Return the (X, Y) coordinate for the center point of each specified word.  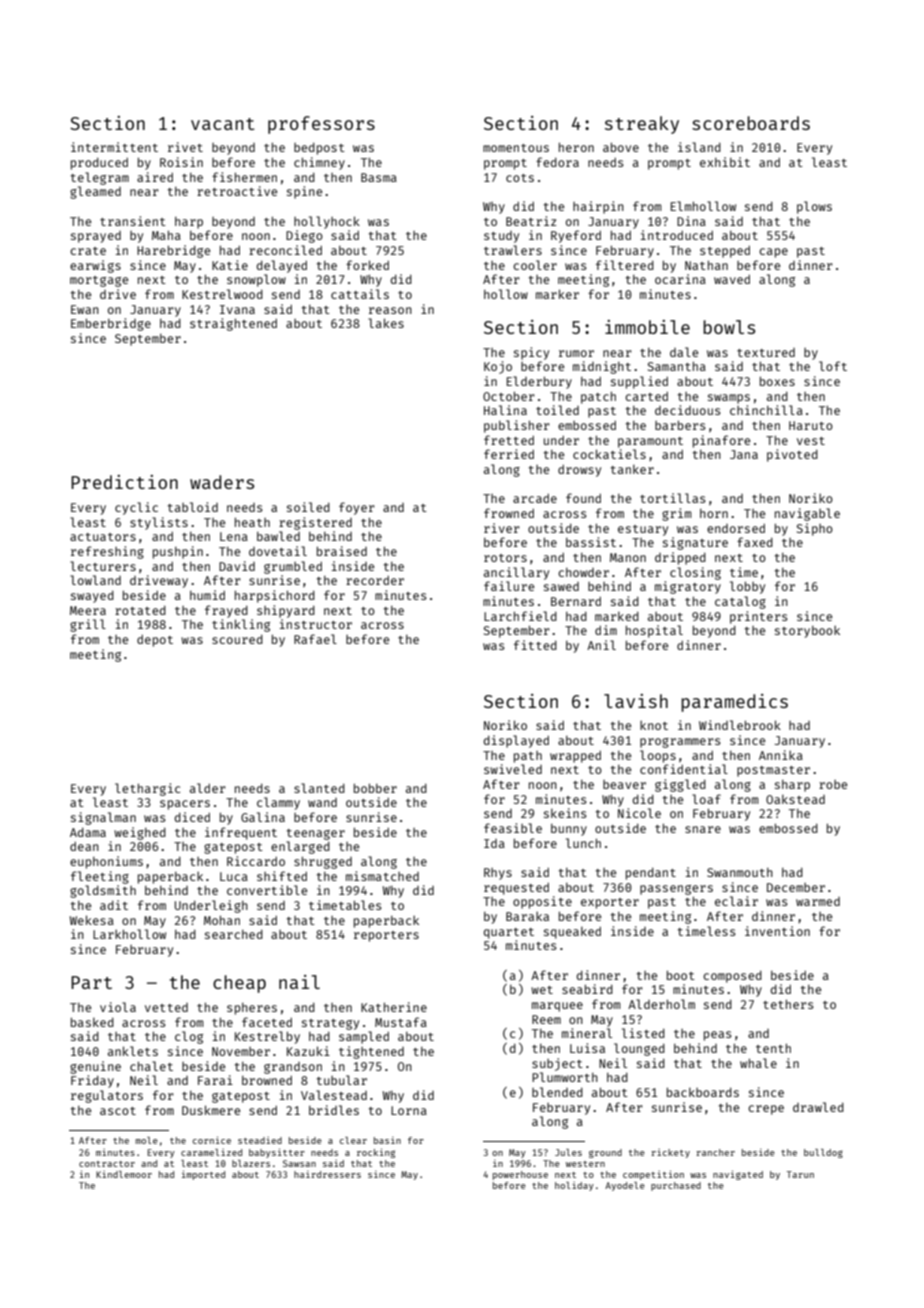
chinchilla (766, 410)
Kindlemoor (124, 1174)
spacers (185, 805)
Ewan (85, 309)
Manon (628, 557)
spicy (531, 353)
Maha (166, 235)
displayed (516, 741)
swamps (729, 399)
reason (390, 310)
